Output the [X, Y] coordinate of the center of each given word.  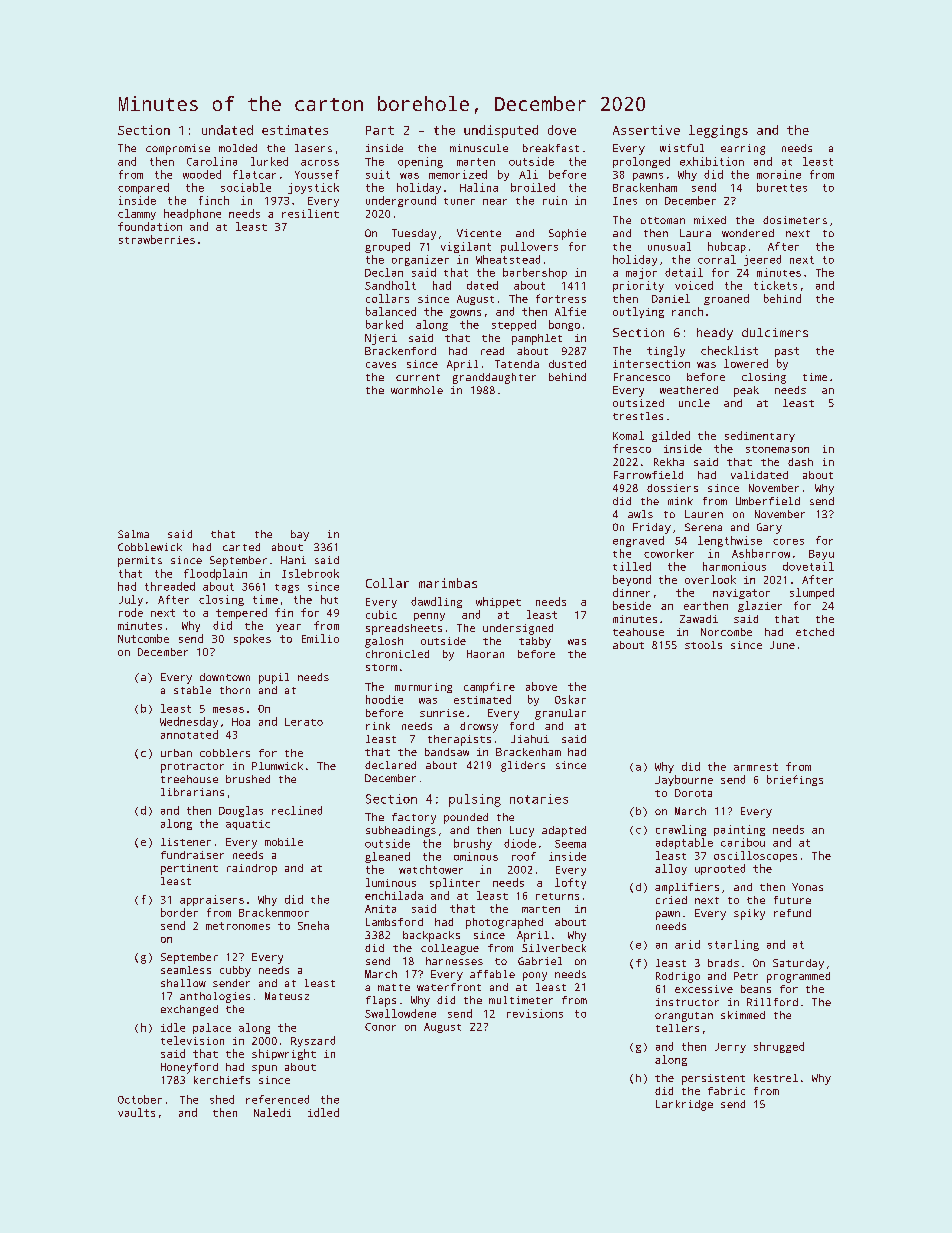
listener [186, 842]
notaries [539, 799]
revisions [535, 1013]
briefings [795, 780]
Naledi [272, 1112]
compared [143, 188]
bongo [564, 325]
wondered [748, 233]
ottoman [663, 220]
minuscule [479, 148]
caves [381, 365]
